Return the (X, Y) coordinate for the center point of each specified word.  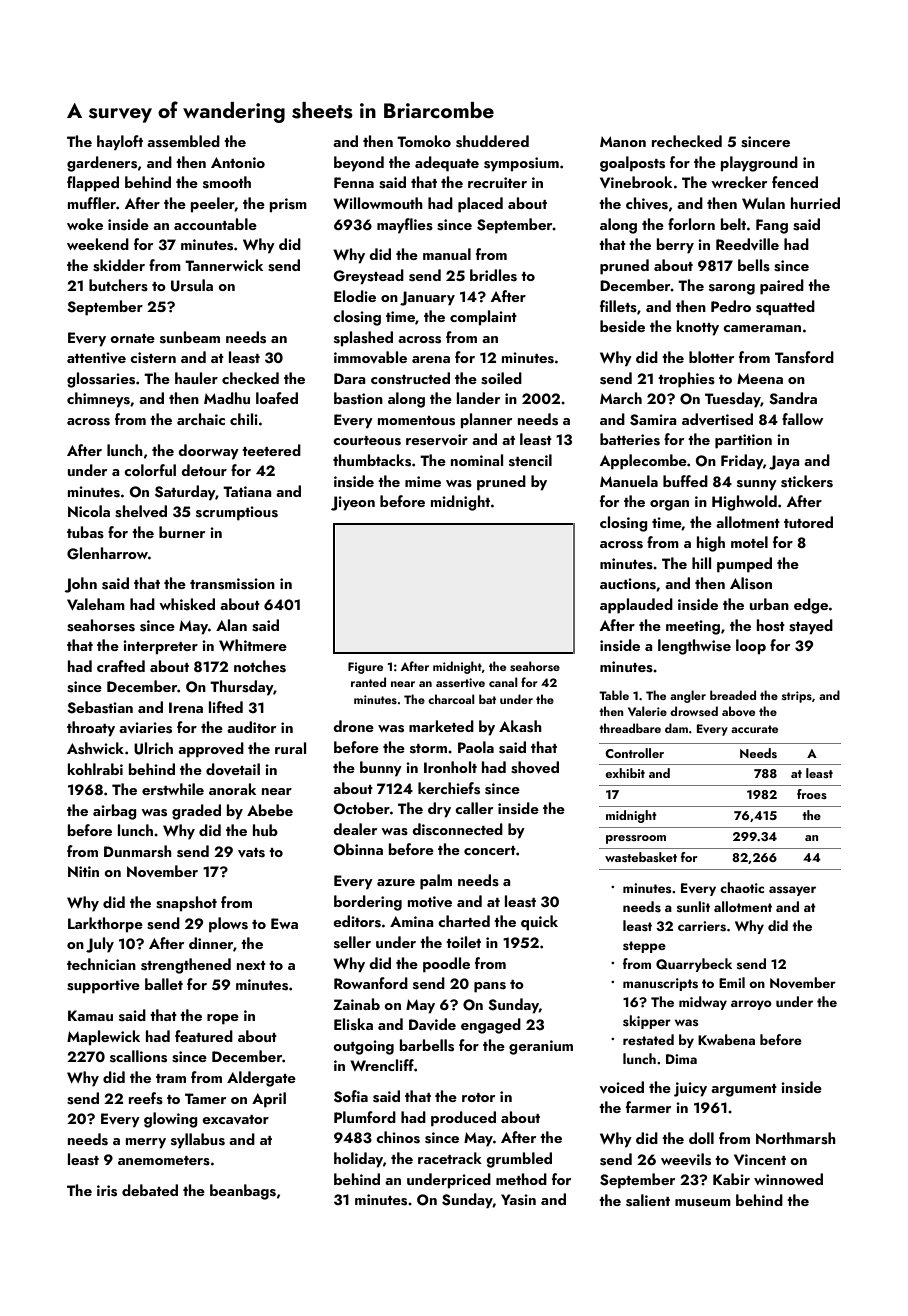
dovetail (233, 769)
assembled (183, 141)
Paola (476, 747)
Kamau (90, 1015)
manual (447, 254)
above (738, 711)
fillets (618, 306)
